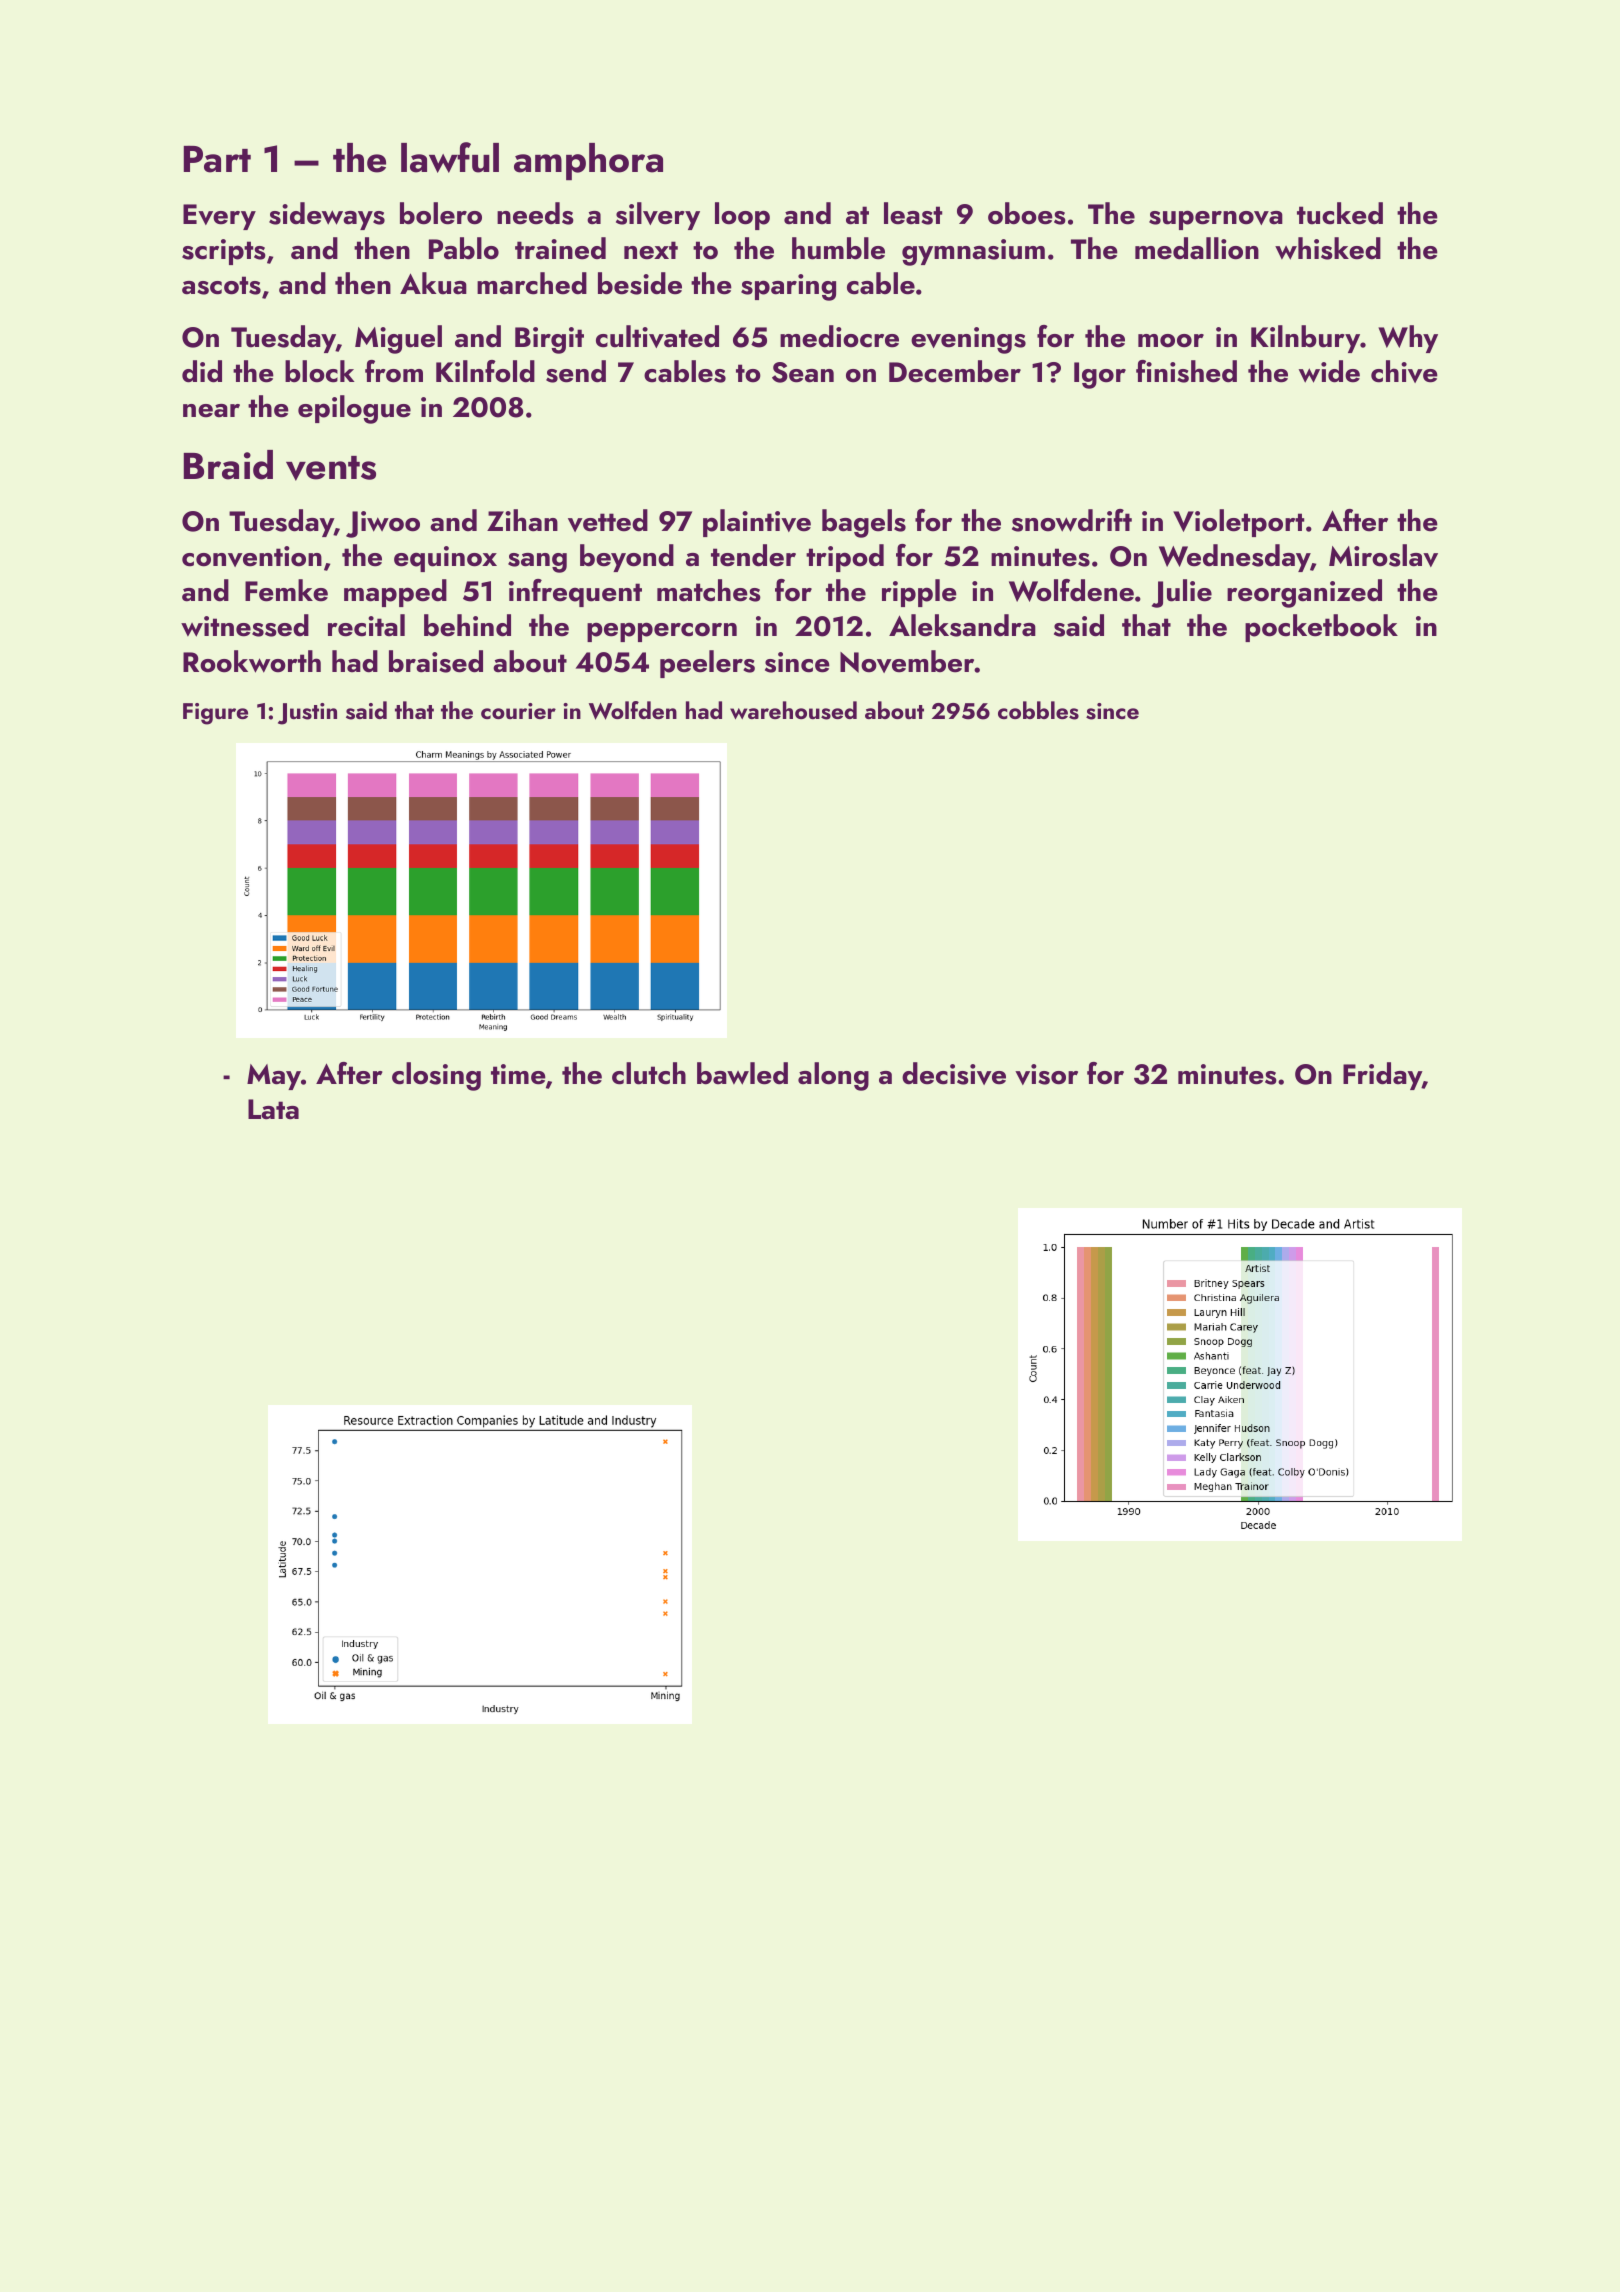 The image size is (1620, 2292). Describe the element at coordinates (1304, 593) in the page. I see `reorganized` at that location.
